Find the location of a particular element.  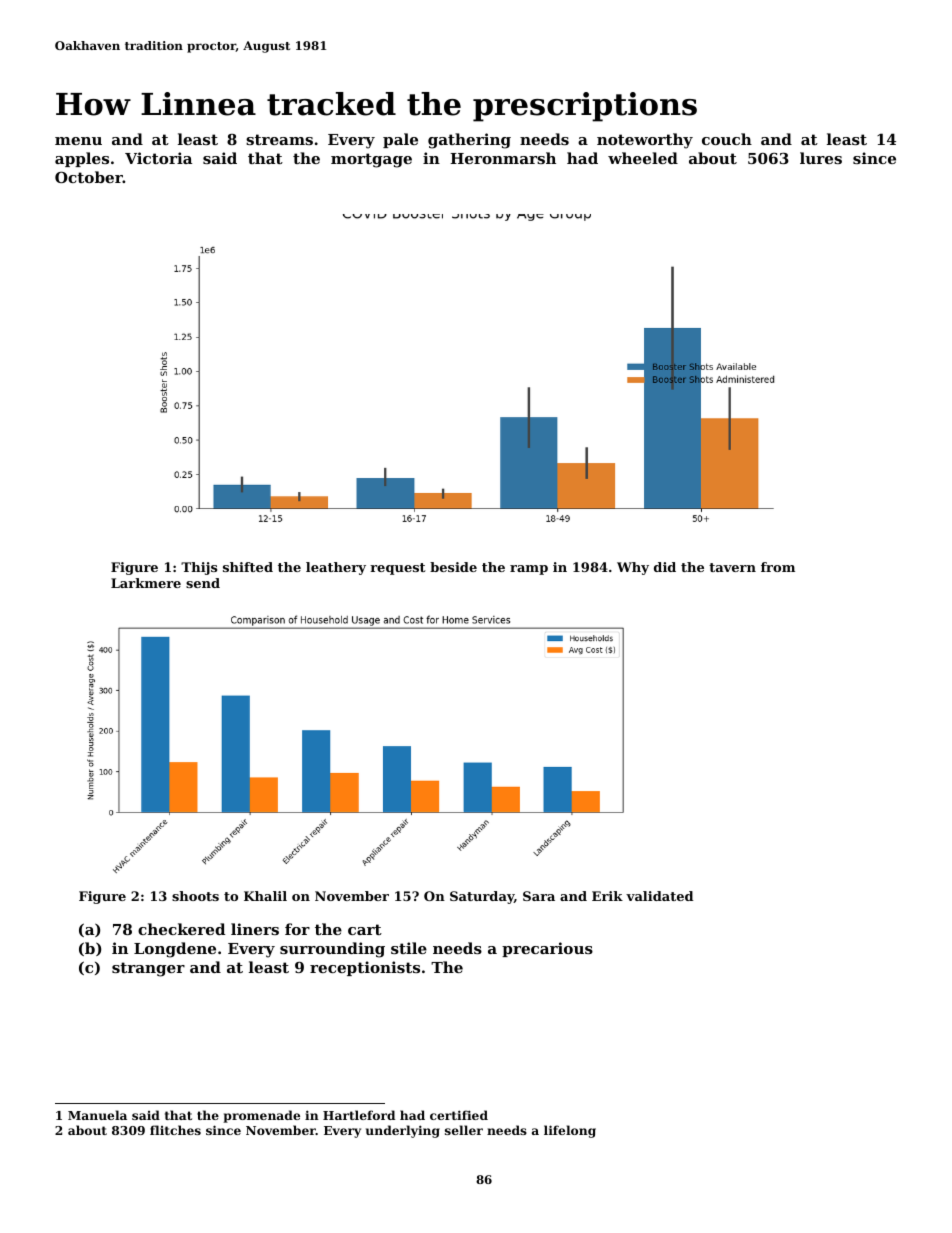

cart is located at coordinates (365, 929).
